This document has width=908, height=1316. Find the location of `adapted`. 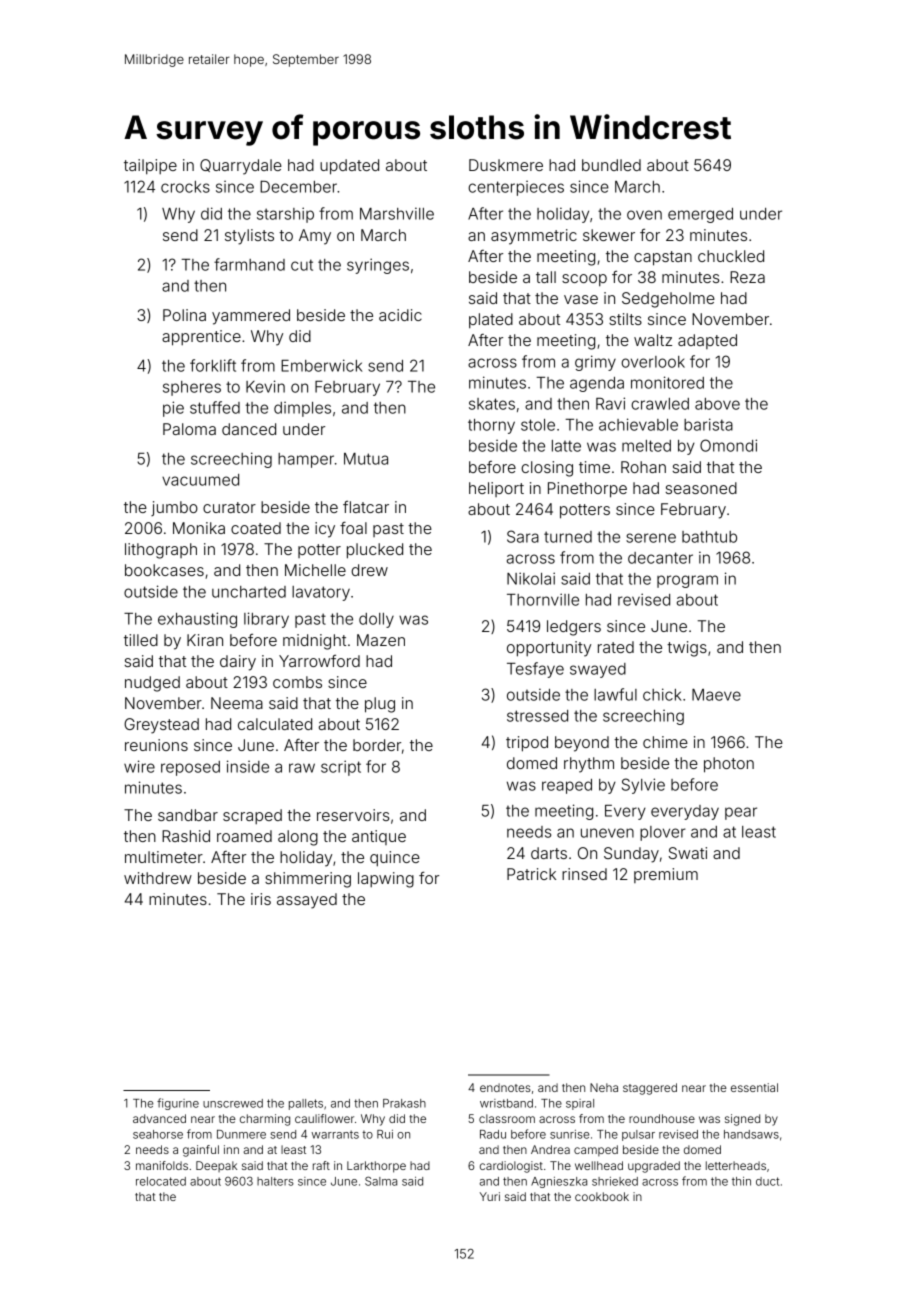

adapted is located at coordinates (707, 341).
